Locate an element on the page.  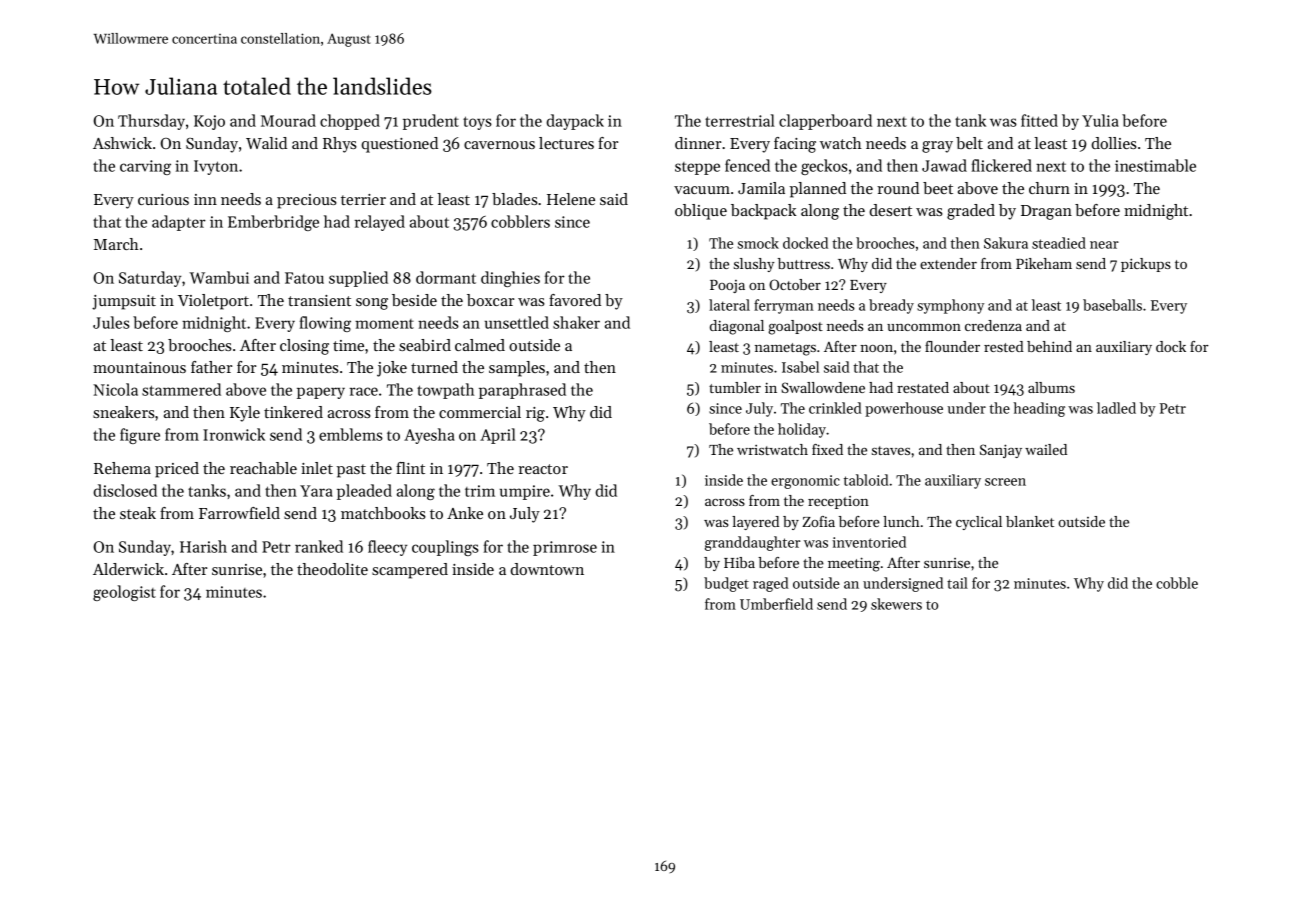
March is located at coordinates (116, 244).
